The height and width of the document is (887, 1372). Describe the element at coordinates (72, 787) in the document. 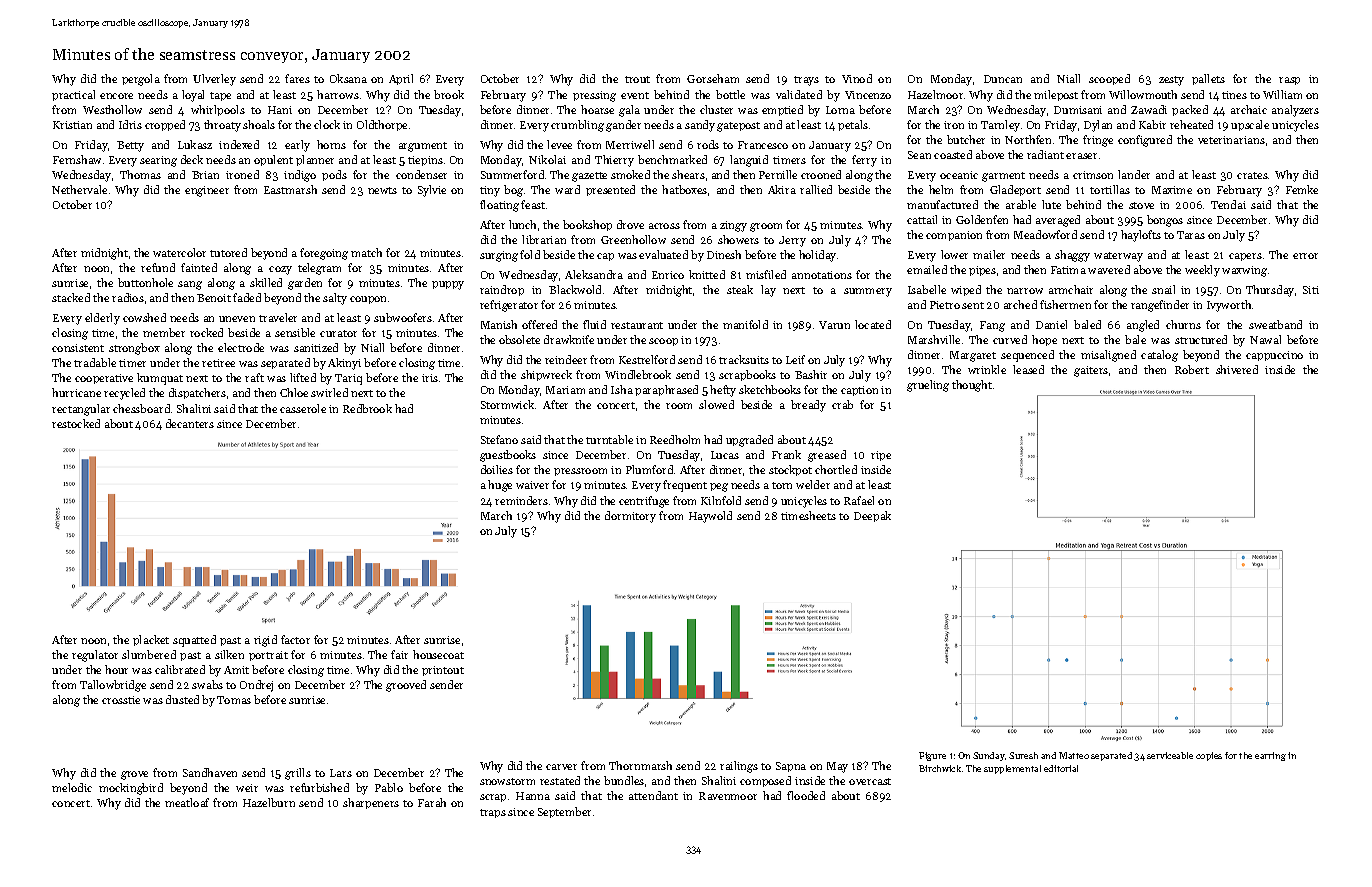

I see `melodic` at that location.
